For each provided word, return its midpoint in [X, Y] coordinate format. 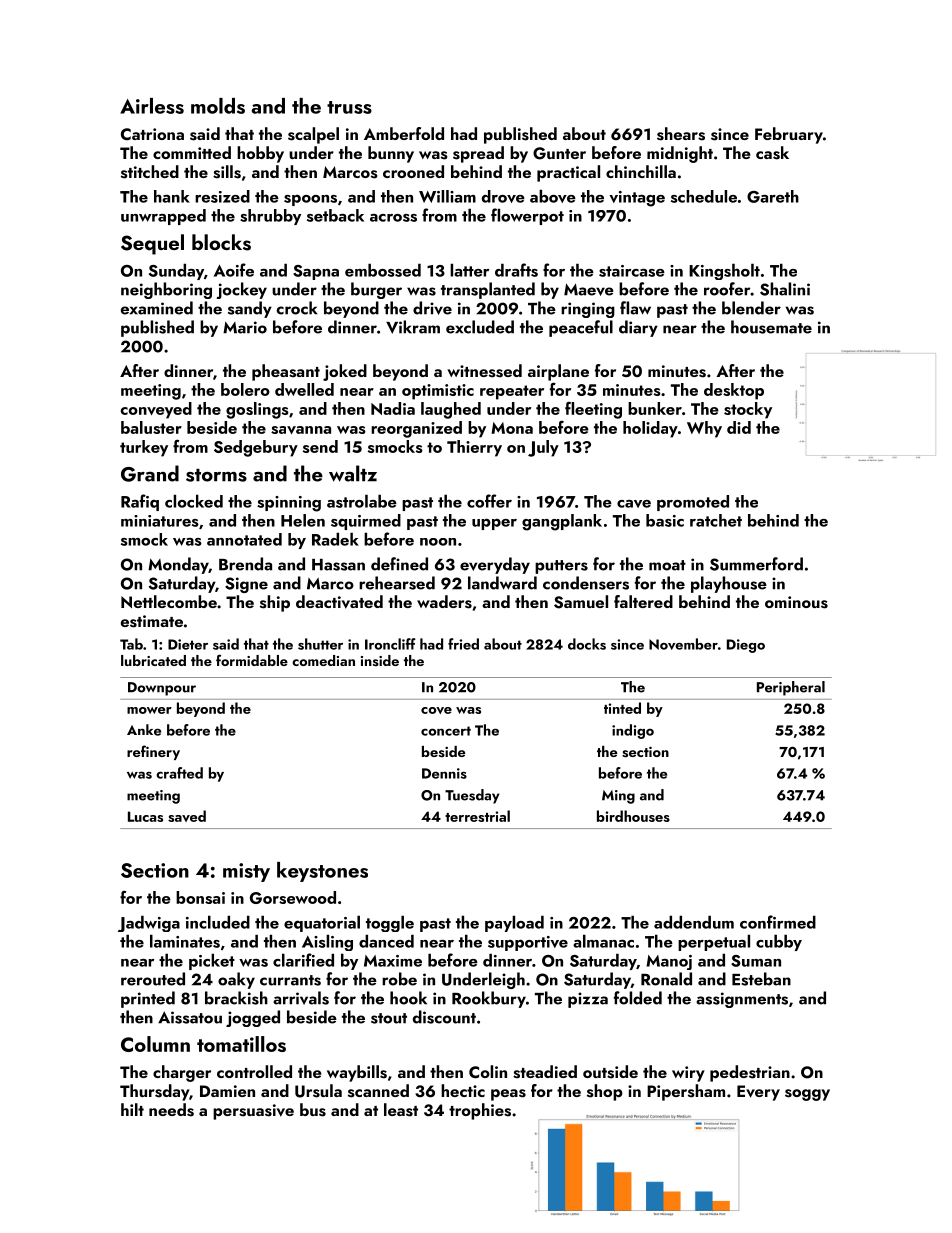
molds [218, 106]
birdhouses [633, 816]
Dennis [444, 773]
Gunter [559, 153]
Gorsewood [293, 897]
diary [638, 328]
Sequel [152, 244]
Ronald [666, 979]
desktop [734, 391]
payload [514, 923]
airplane [558, 372]
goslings [257, 410]
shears [681, 134]
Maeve [589, 290]
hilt [132, 1109]
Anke [144, 730]
